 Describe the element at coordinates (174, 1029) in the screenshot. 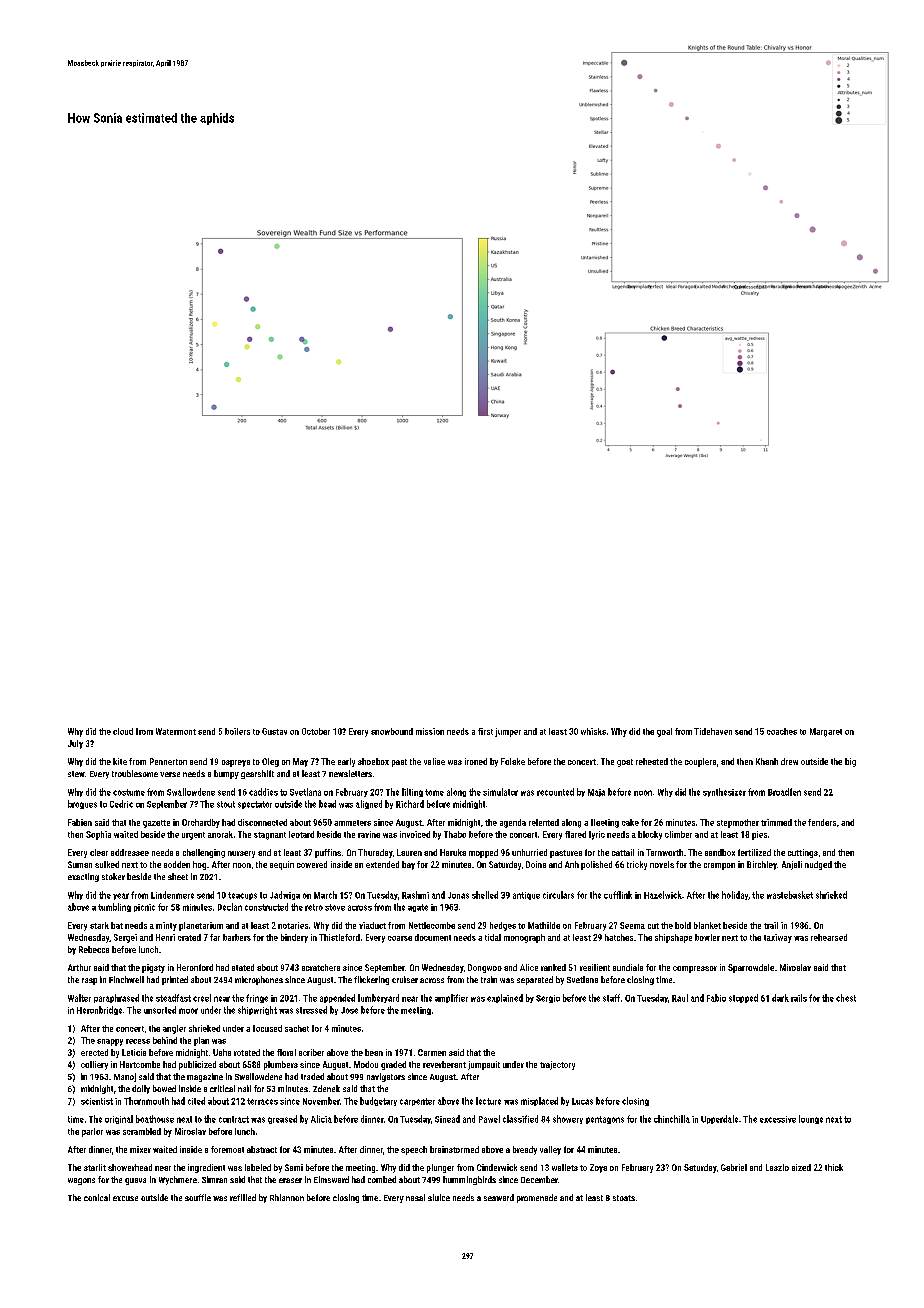

I see `angler` at that location.
